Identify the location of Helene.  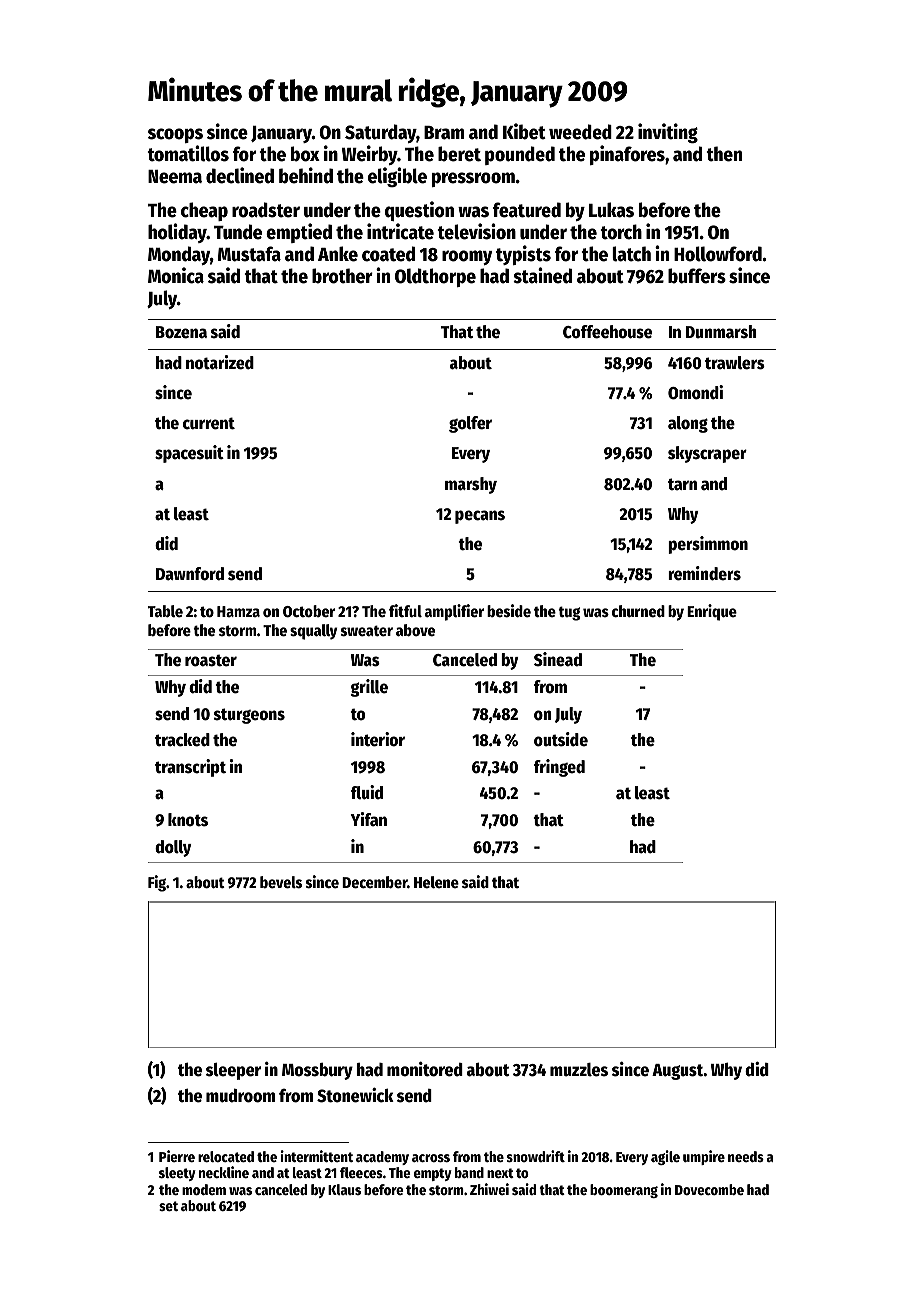
(436, 882).
